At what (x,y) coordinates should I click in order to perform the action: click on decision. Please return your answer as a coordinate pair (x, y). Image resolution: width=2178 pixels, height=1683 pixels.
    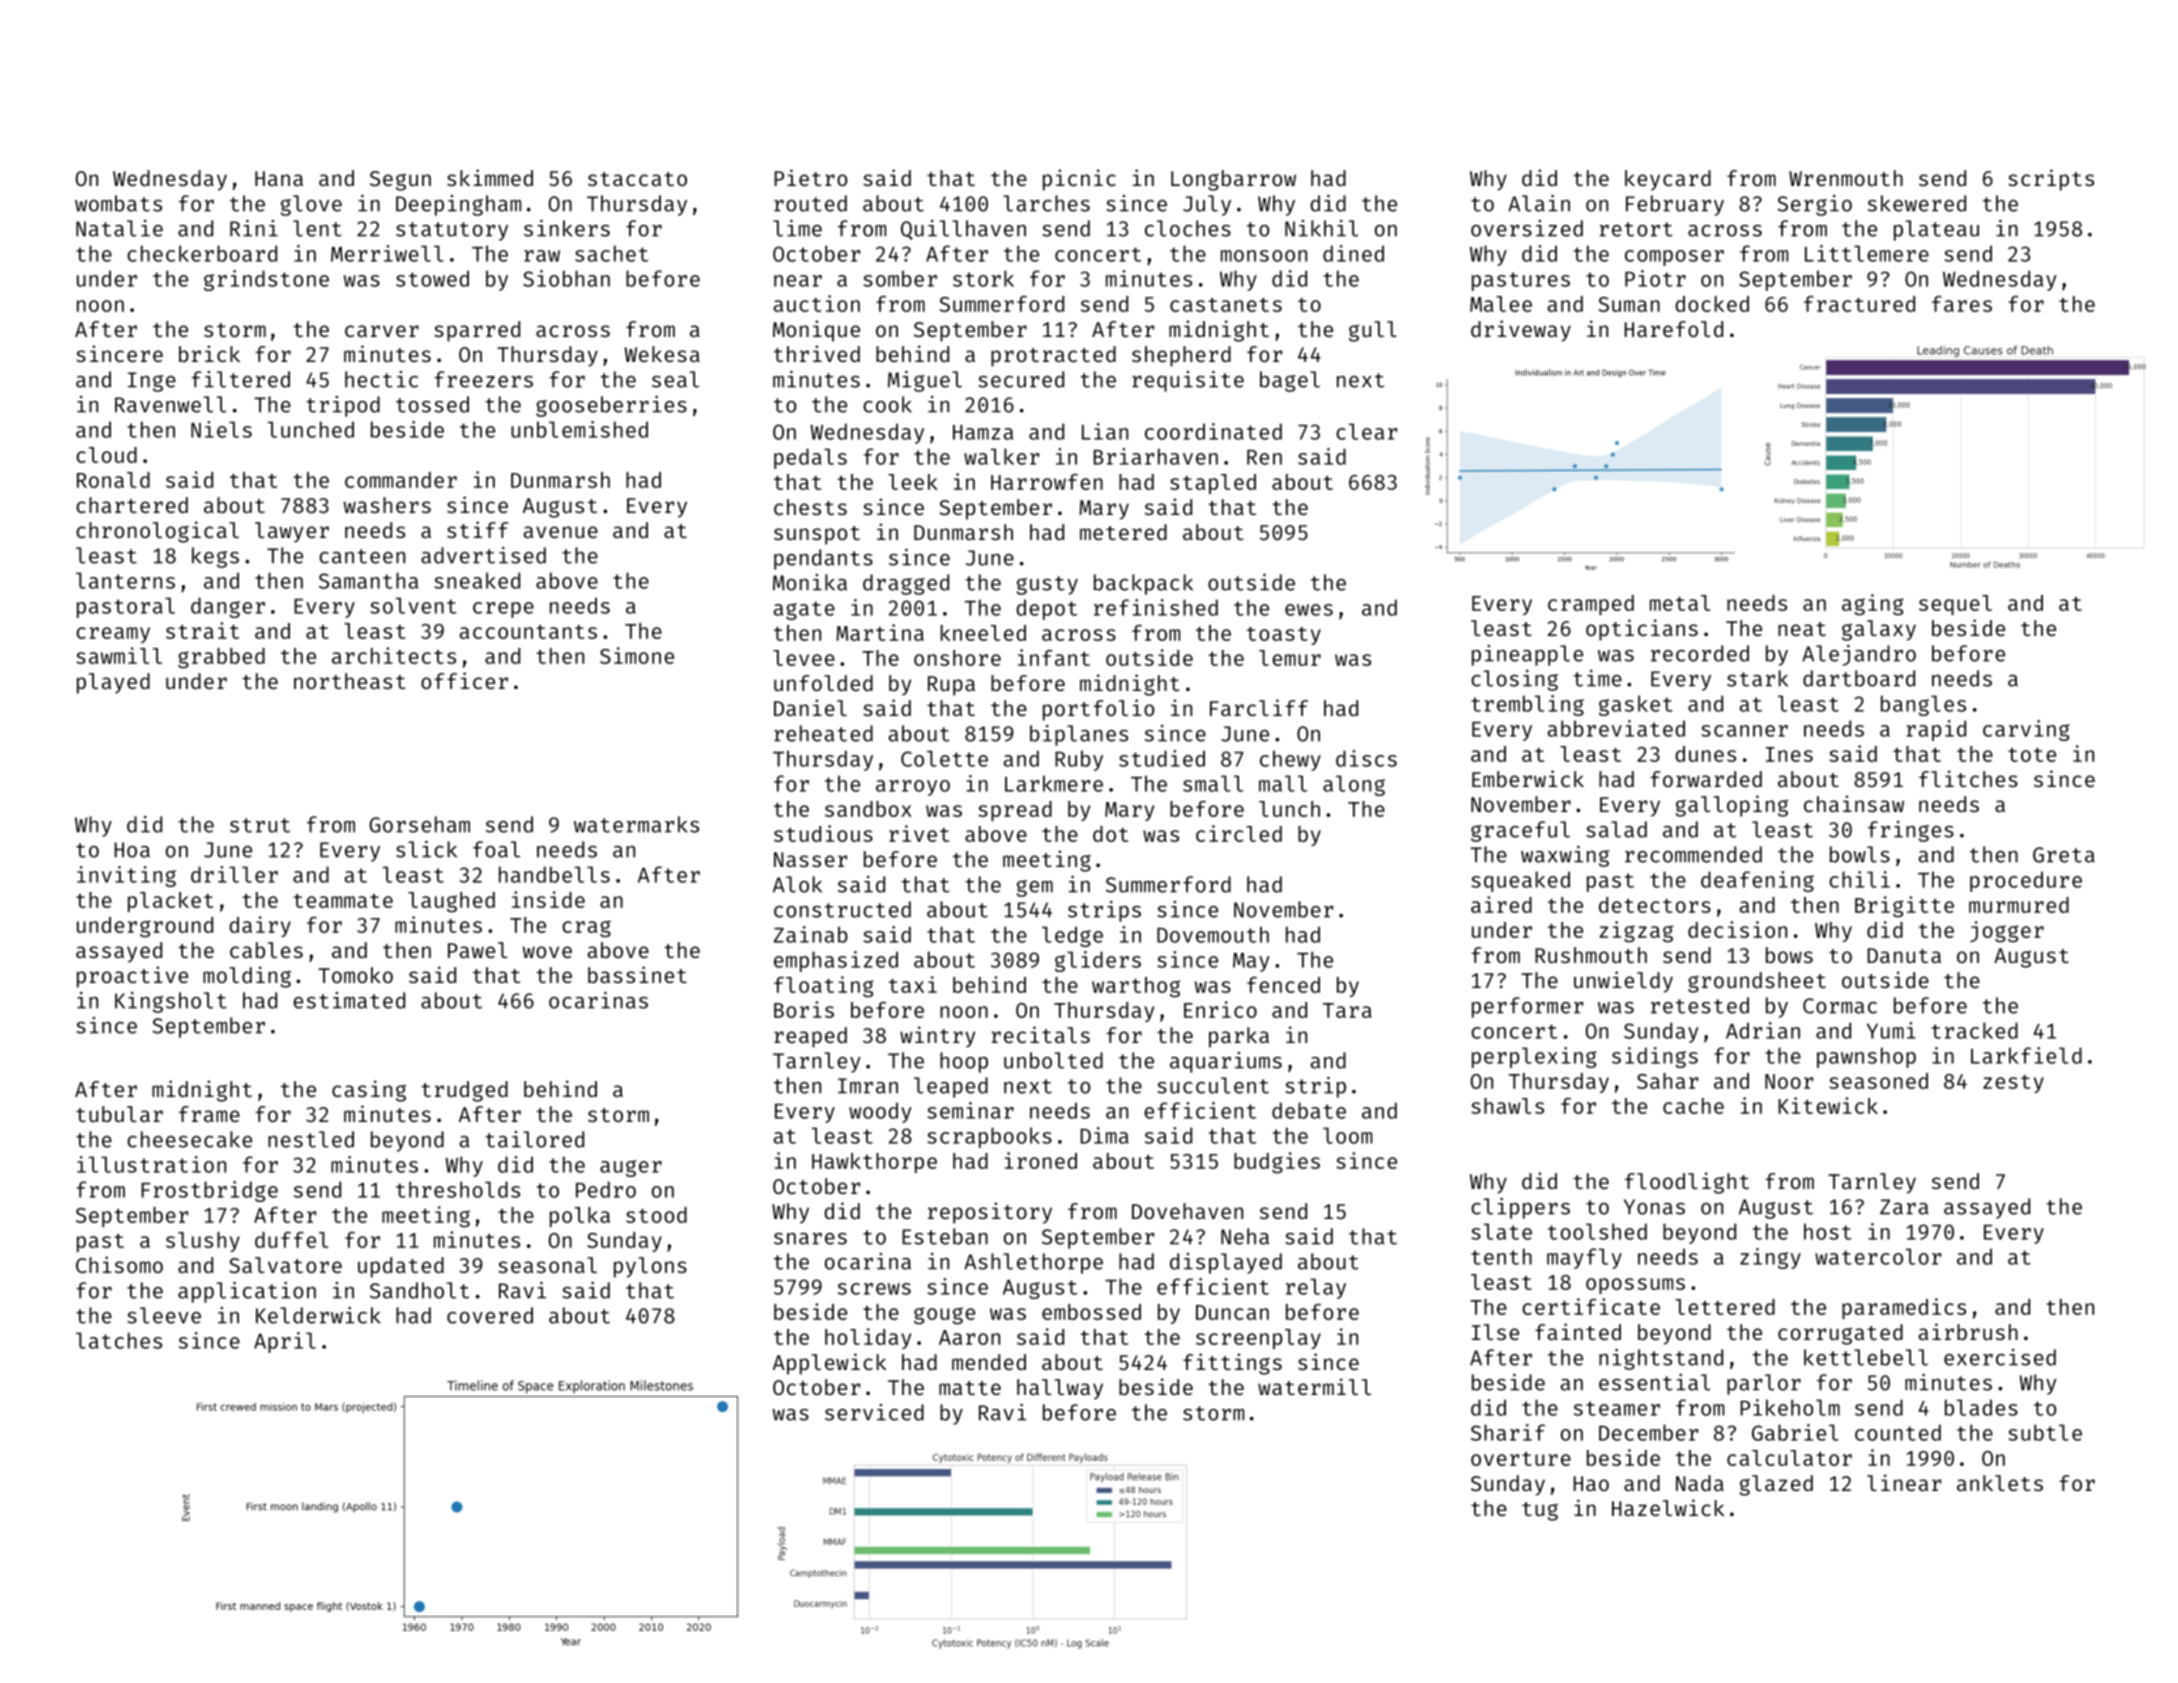
    Looking at the image, I should click on (1737, 929).
